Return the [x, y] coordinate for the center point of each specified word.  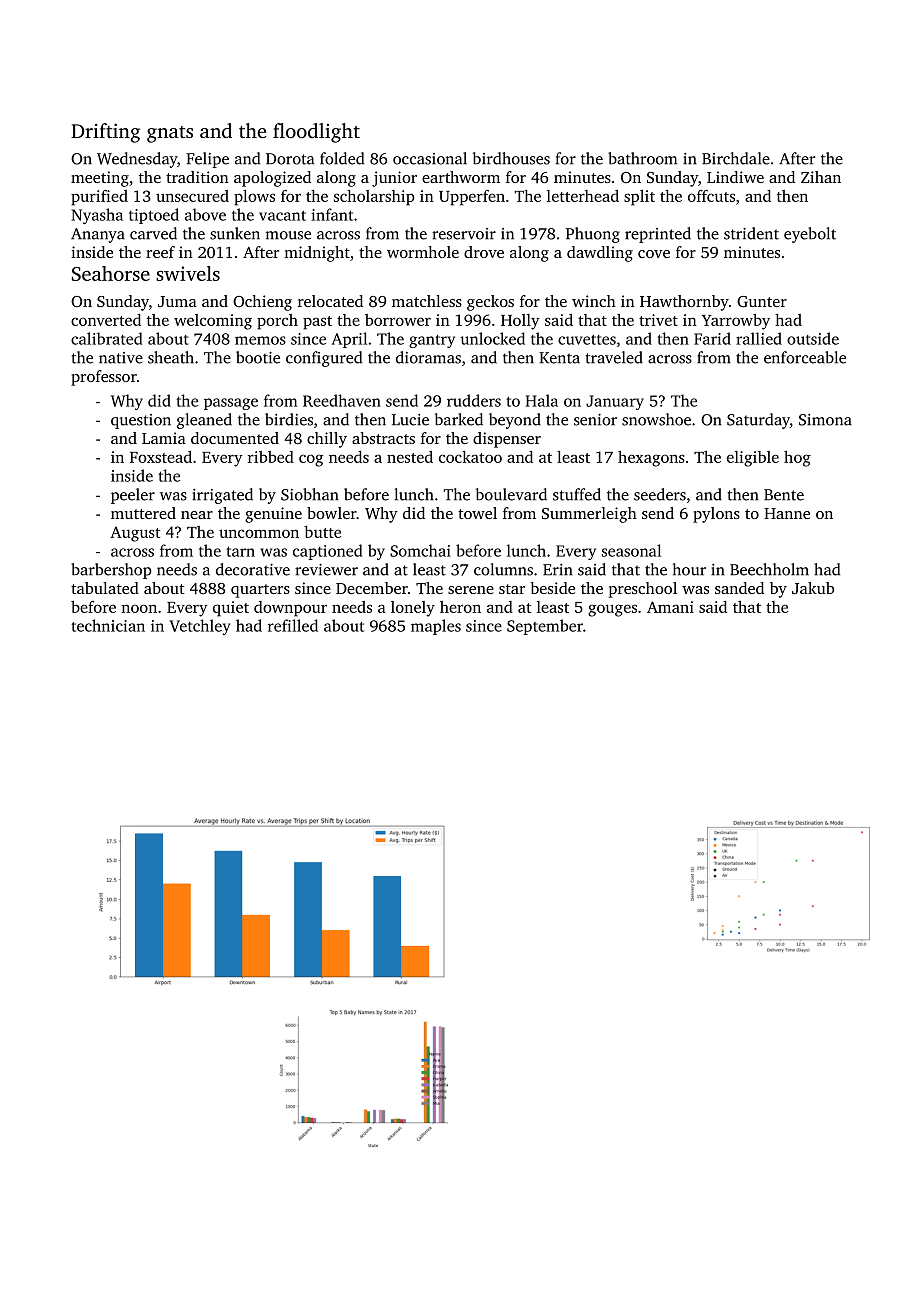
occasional [430, 158]
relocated [330, 301]
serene [471, 590]
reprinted [658, 235]
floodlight [316, 133]
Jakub [813, 588]
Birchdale [736, 158]
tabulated [105, 588]
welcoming [213, 322]
